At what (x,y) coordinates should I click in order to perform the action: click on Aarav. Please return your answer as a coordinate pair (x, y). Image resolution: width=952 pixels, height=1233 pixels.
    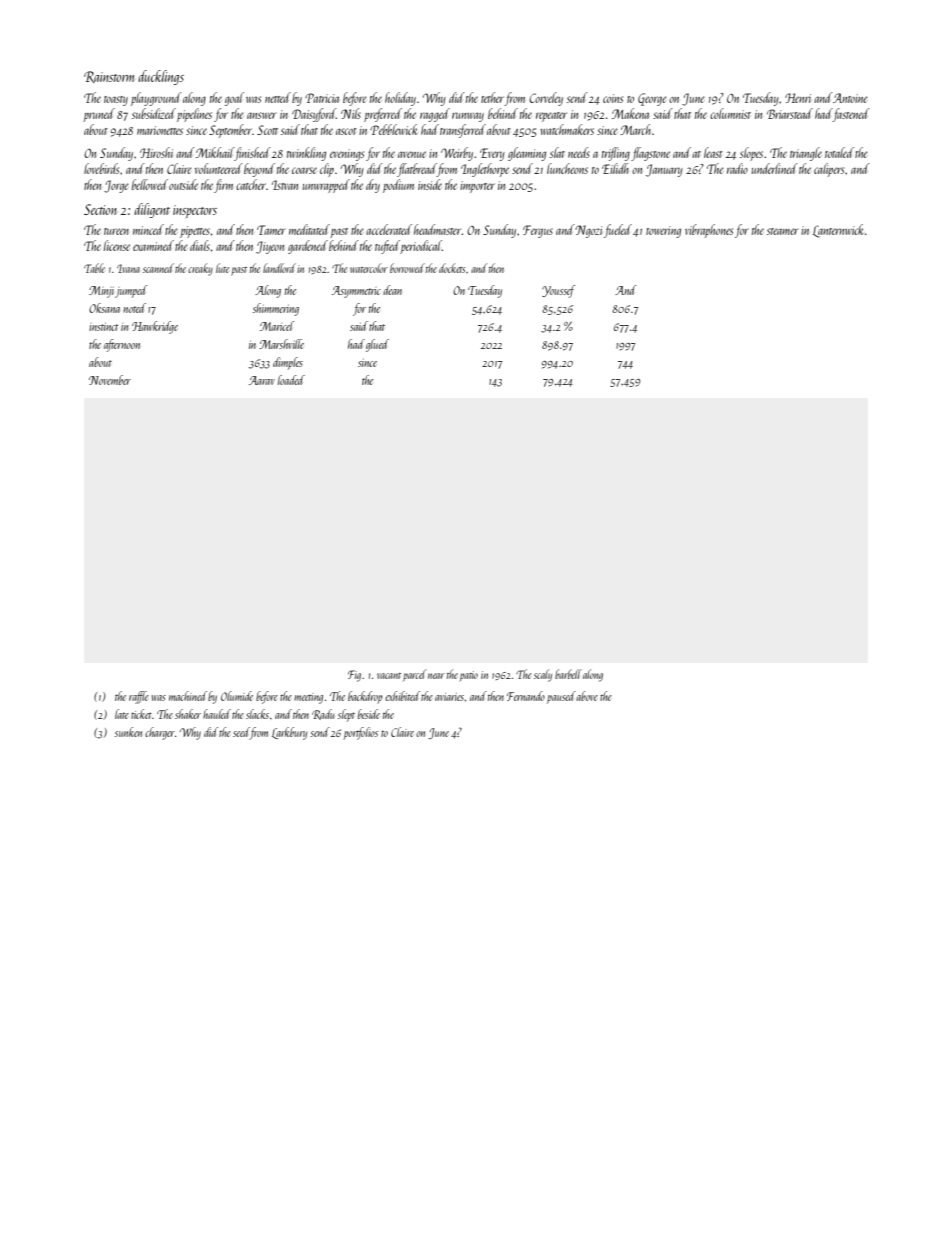
    Looking at the image, I should click on (262, 380).
